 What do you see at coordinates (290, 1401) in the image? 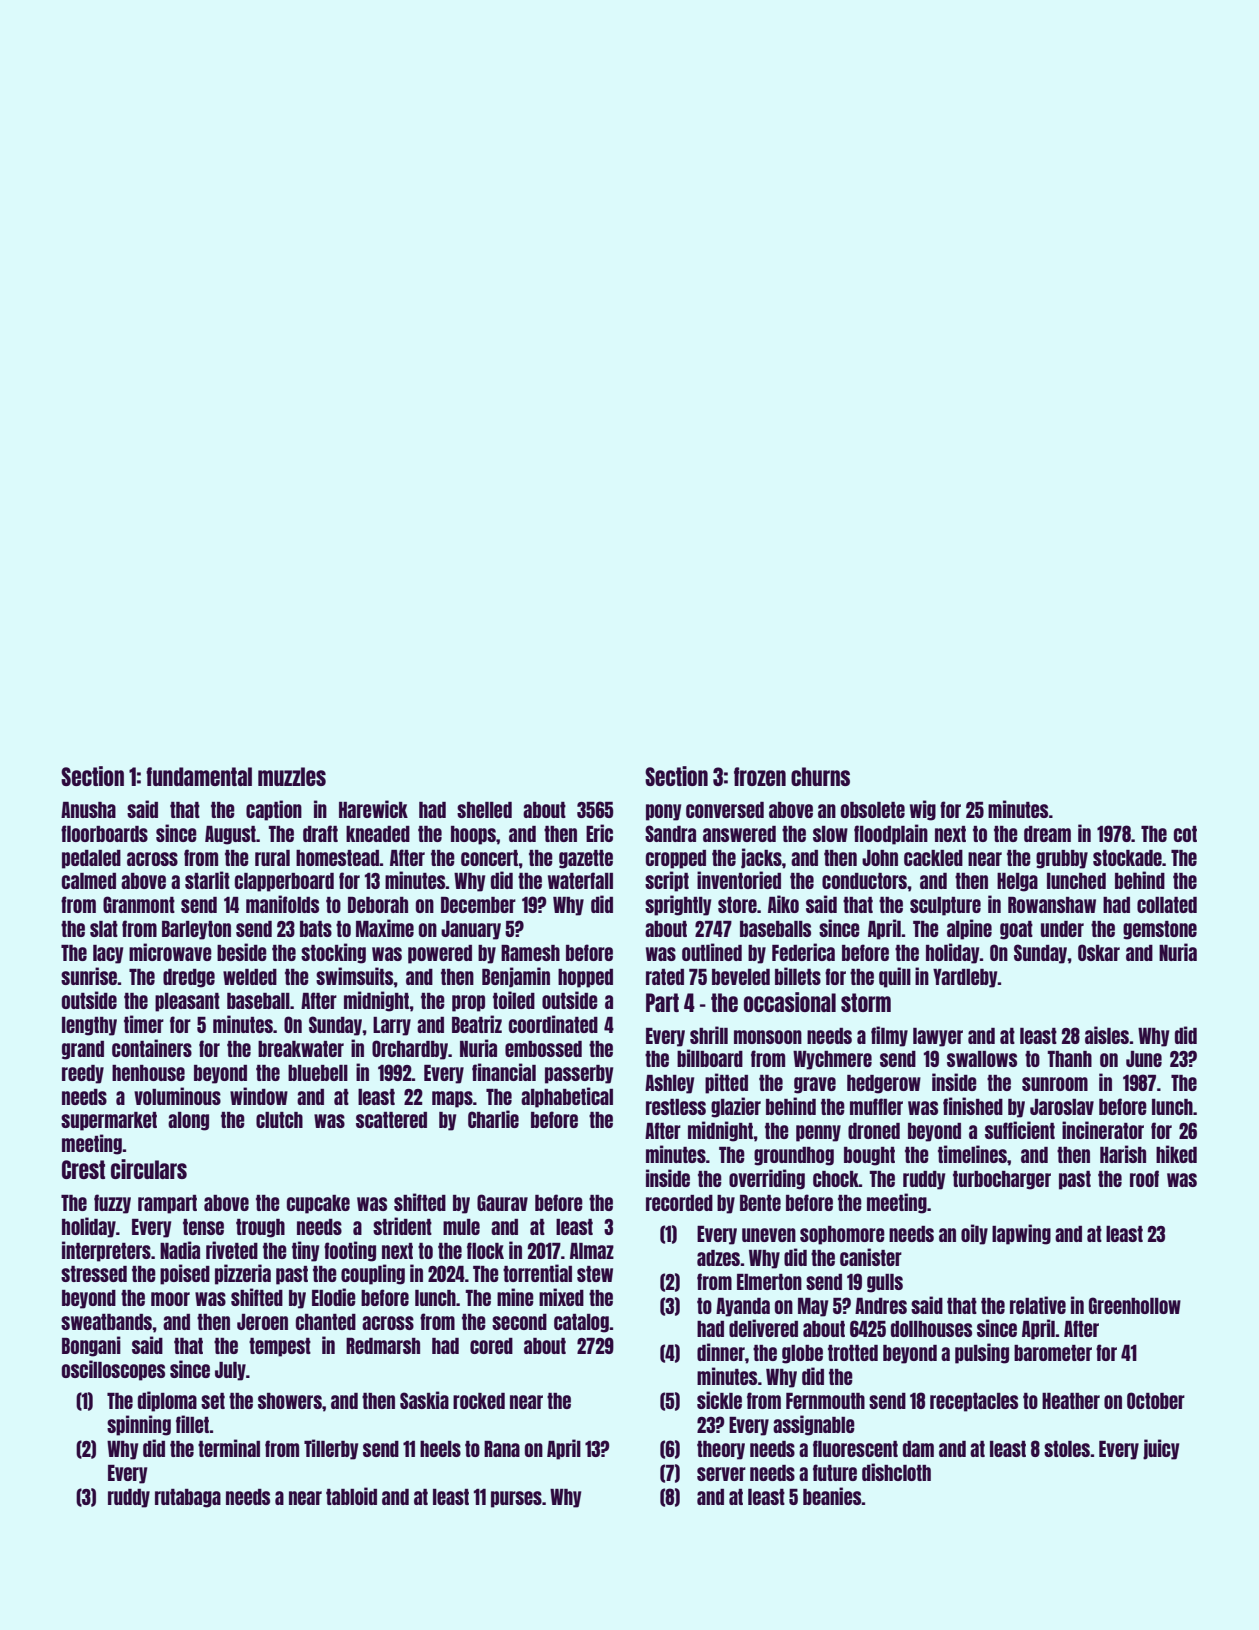
I see `showers` at bounding box center [290, 1401].
